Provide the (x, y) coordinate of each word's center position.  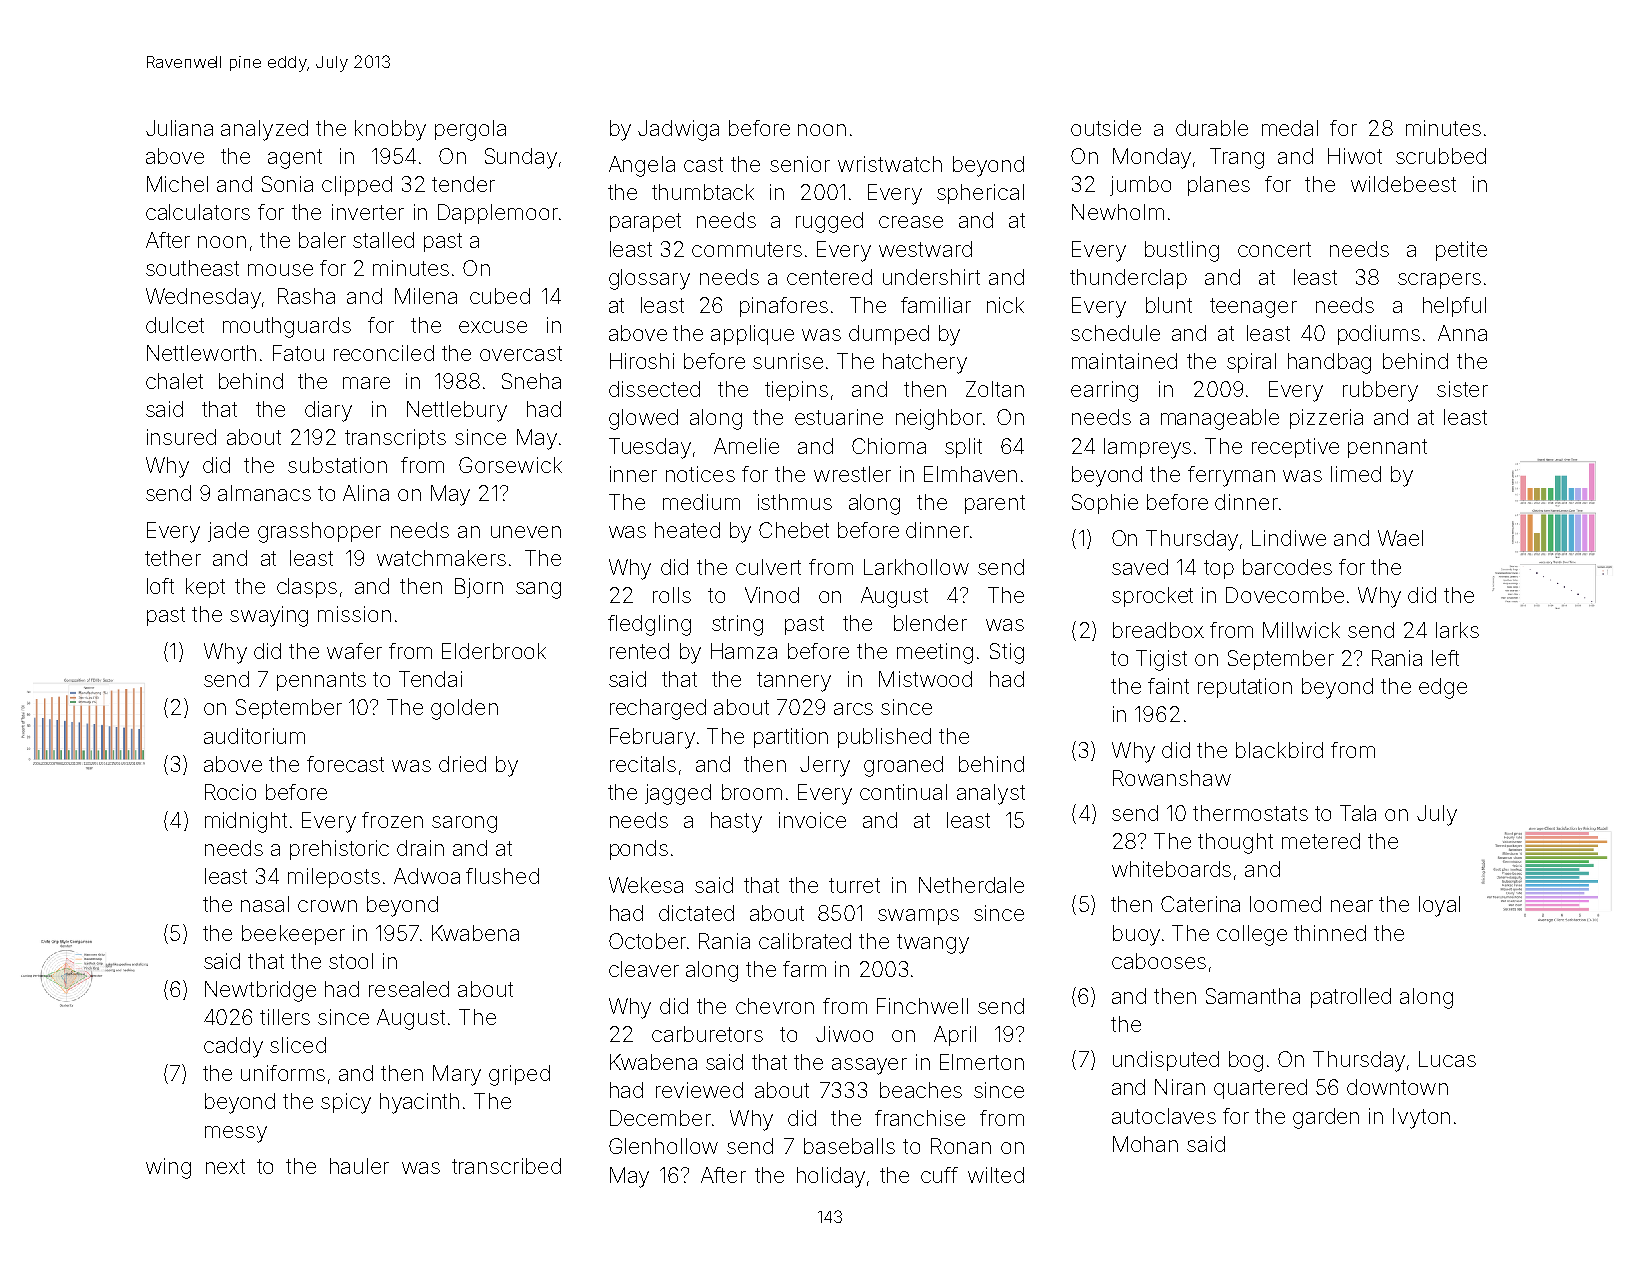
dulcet (175, 325)
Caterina (1200, 904)
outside (1106, 128)
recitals (643, 764)
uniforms (283, 1073)
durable (1212, 128)
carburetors (707, 1034)
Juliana (179, 128)
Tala (1358, 813)
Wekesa (646, 885)
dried (462, 764)
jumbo (1140, 186)
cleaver (644, 969)
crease (911, 222)
